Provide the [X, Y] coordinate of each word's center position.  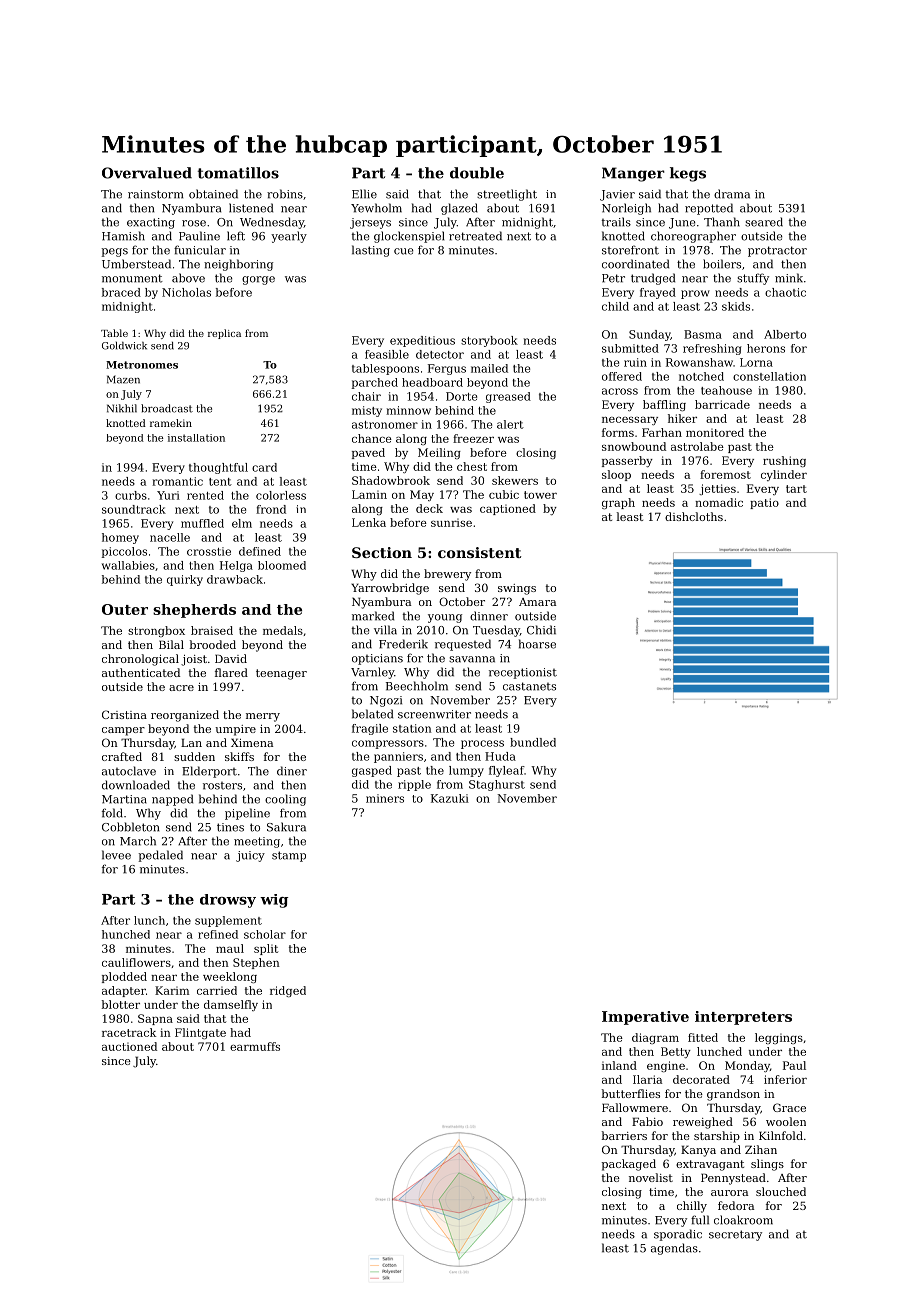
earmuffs [255, 1046]
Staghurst [497, 785]
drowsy [228, 901]
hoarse [537, 644]
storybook [489, 341]
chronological [140, 660]
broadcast [167, 408]
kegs [688, 174]
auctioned [129, 1046]
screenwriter [434, 714]
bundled [533, 742]
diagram [655, 1038]
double [477, 173]
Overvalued [147, 173]
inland [619, 1065]
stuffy [753, 279]
